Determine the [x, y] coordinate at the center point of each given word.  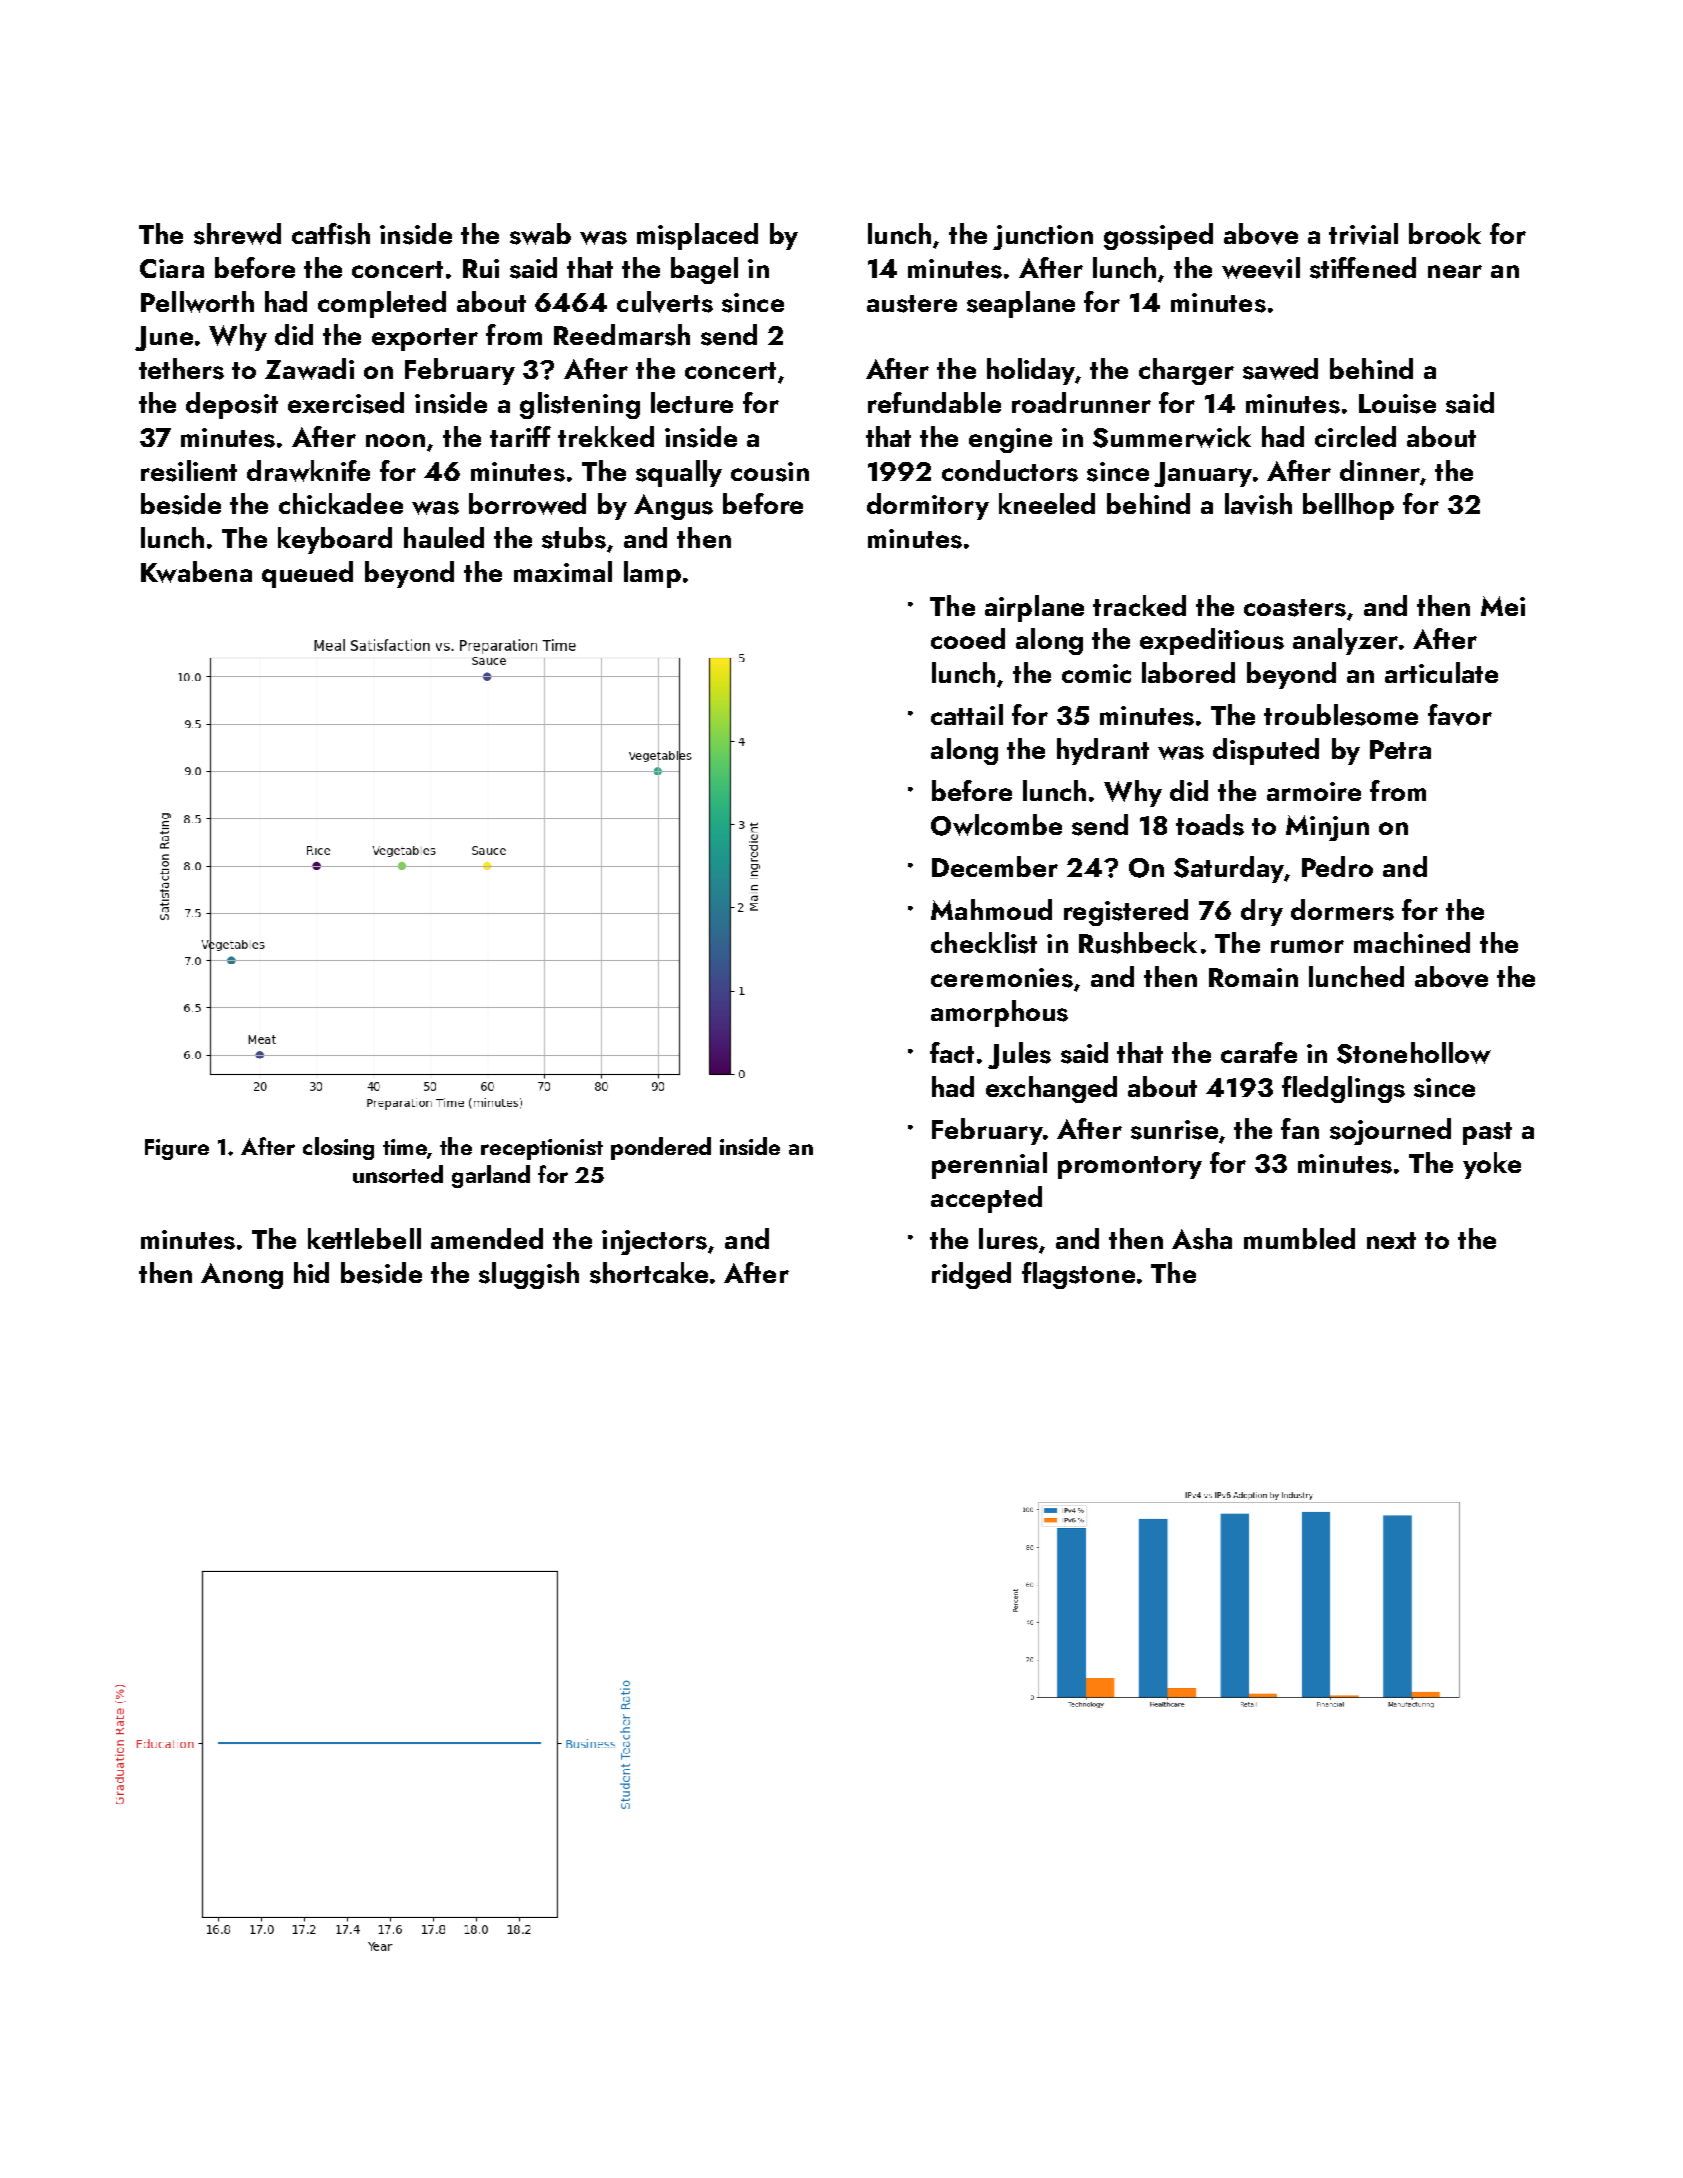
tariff [520, 436]
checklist [984, 943]
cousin [770, 472]
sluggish [529, 1275]
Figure [177, 1149]
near [1455, 271]
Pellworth [197, 302]
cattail [967, 714]
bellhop [1348, 506]
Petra [1400, 749]
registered [1126, 912]
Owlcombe [996, 825]
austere [912, 304]
